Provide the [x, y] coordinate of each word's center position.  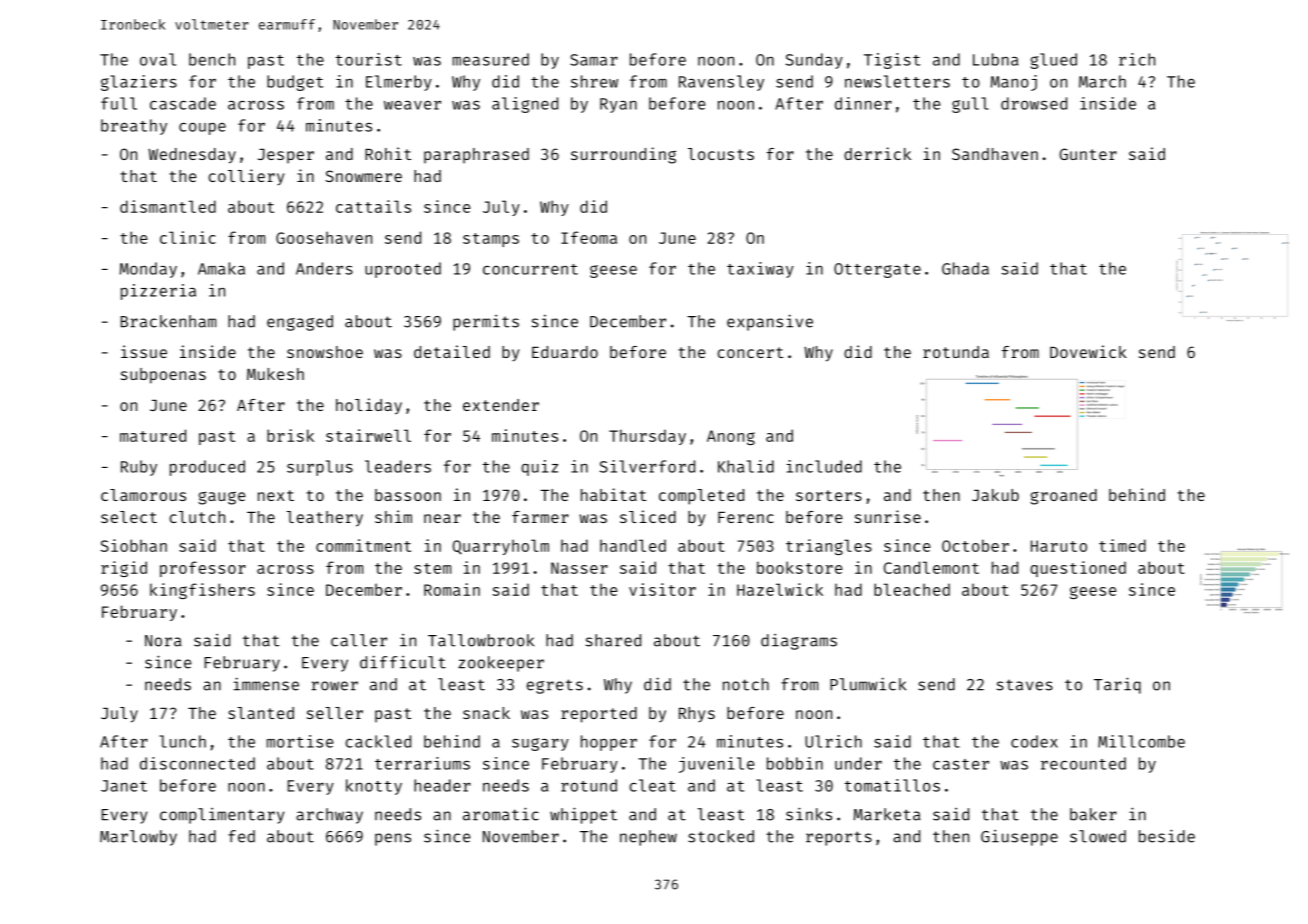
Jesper [286, 156]
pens [393, 839]
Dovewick [1088, 351]
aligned [525, 105]
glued [1054, 61]
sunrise [888, 516]
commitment [363, 545]
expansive [770, 322]
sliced [648, 516]
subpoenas [163, 376]
